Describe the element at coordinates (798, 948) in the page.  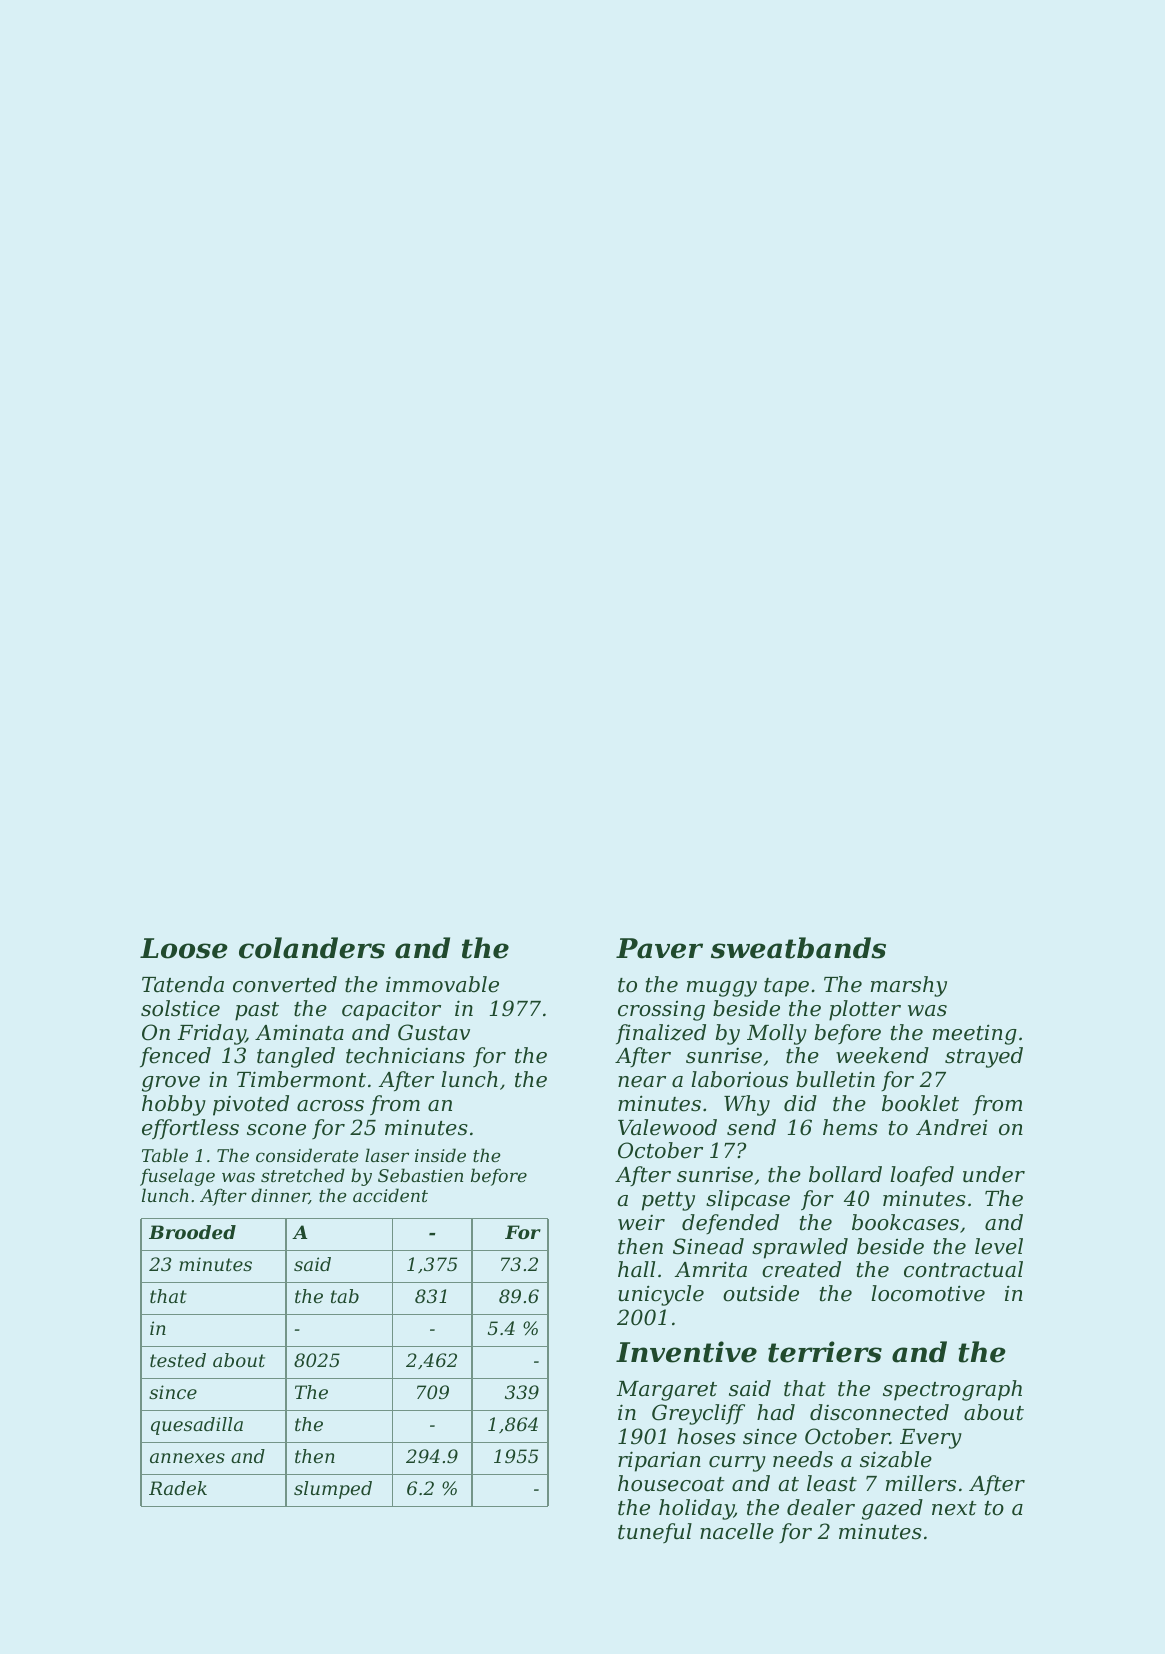
I see `sweatbands` at that location.
